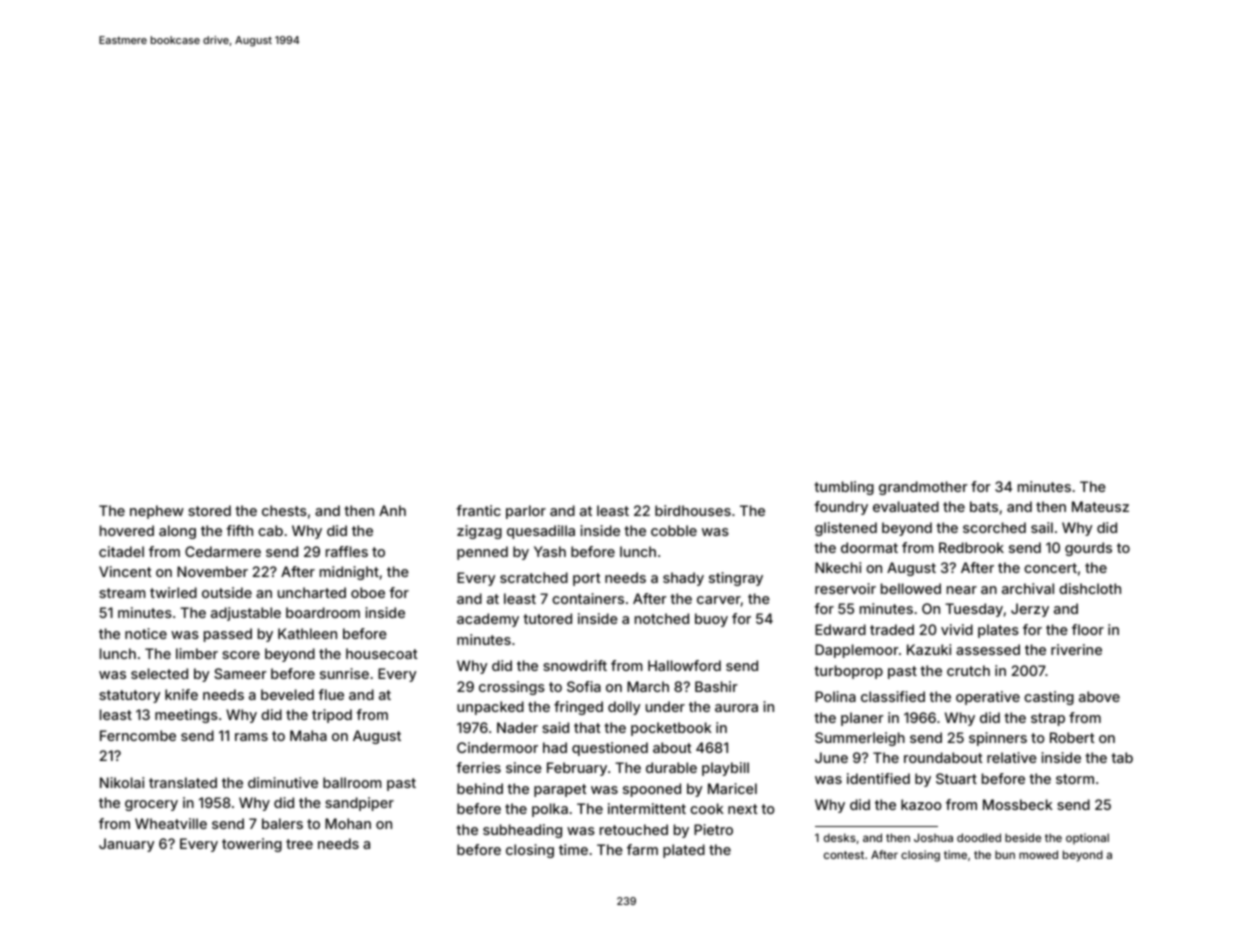 This screenshot has height=952, width=1233. What do you see at coordinates (578, 708) in the screenshot?
I see `fringed` at bounding box center [578, 708].
